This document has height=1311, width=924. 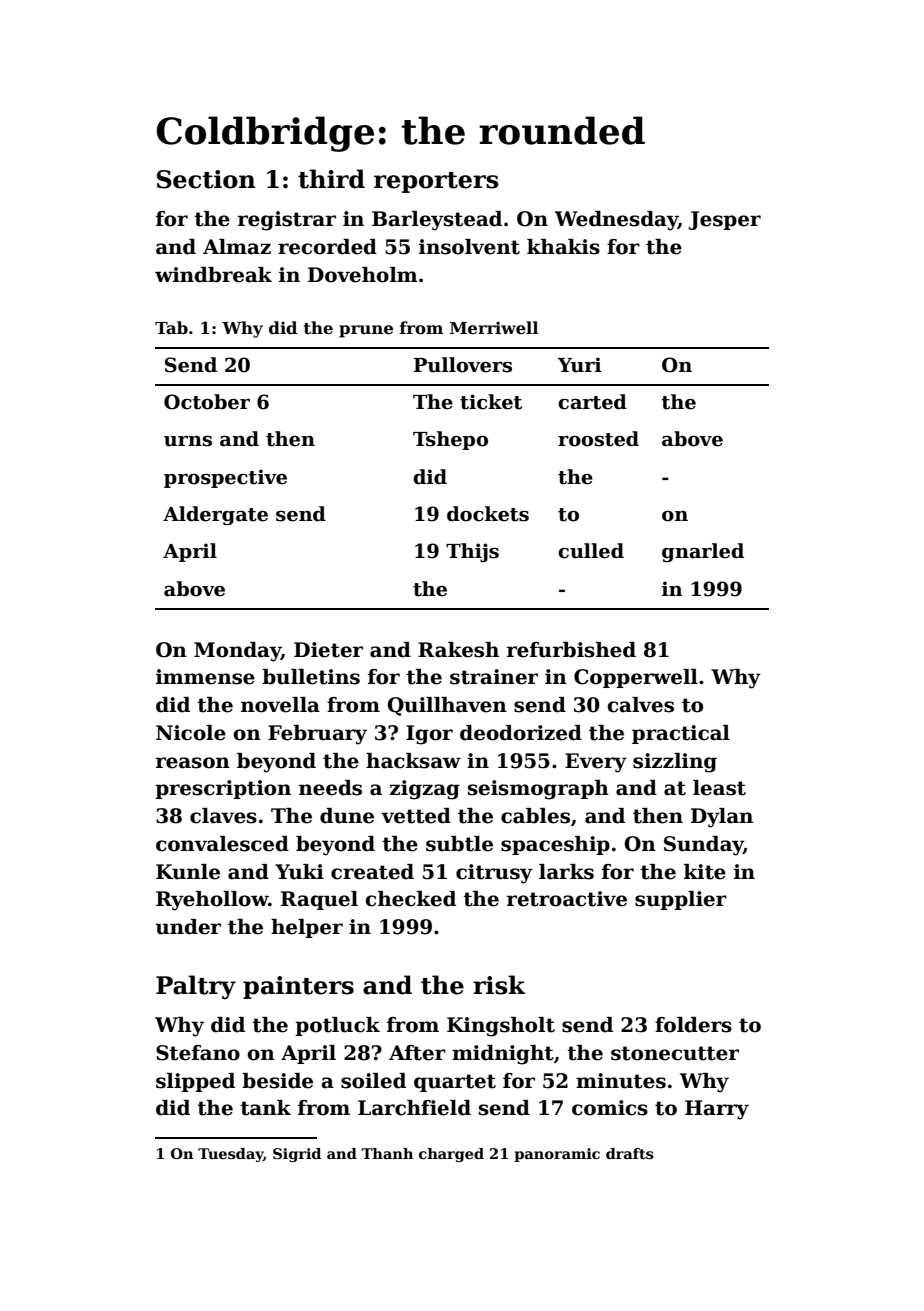 I want to click on windbreak, so click(x=213, y=275).
